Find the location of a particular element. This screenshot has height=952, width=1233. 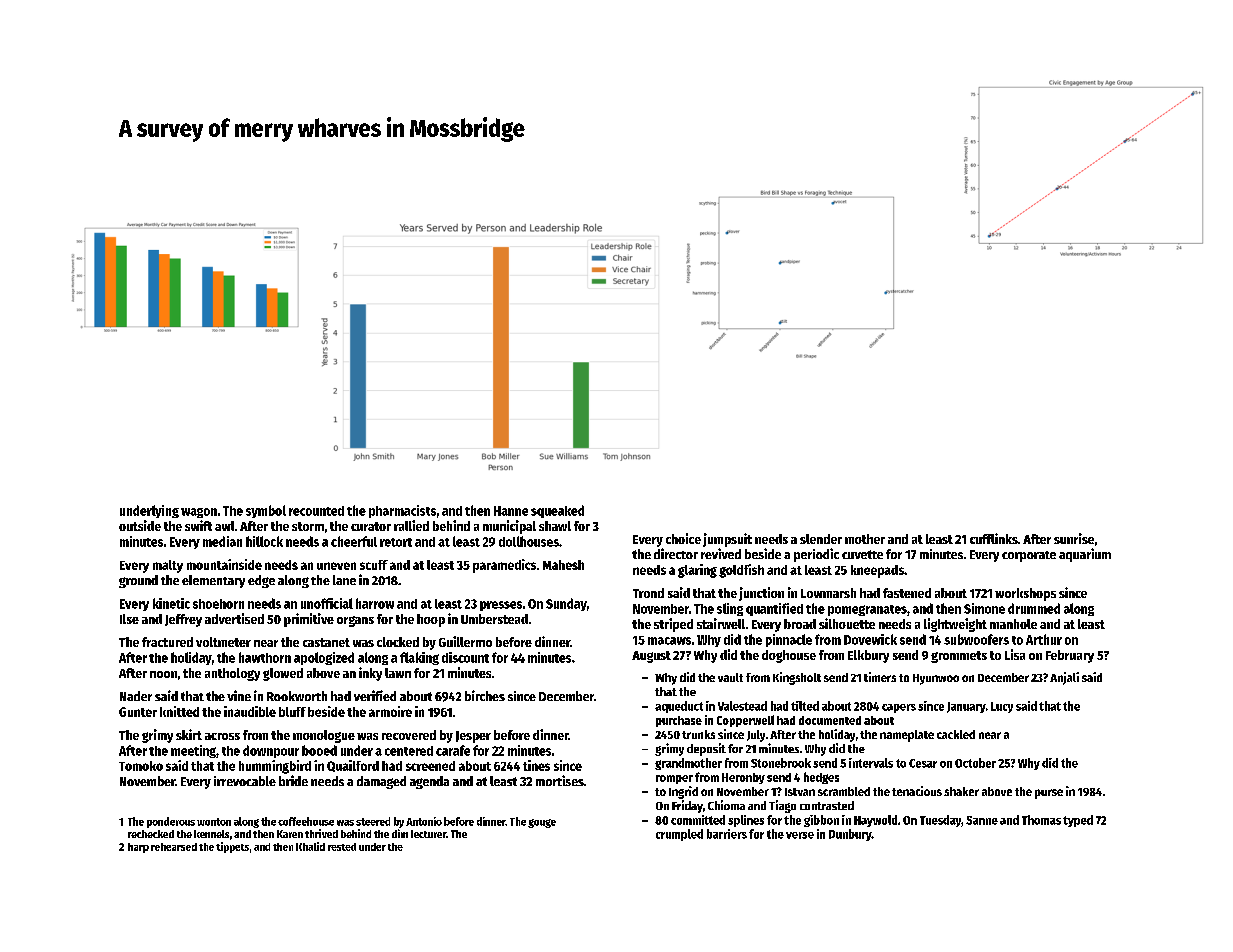

revived is located at coordinates (721, 553).
